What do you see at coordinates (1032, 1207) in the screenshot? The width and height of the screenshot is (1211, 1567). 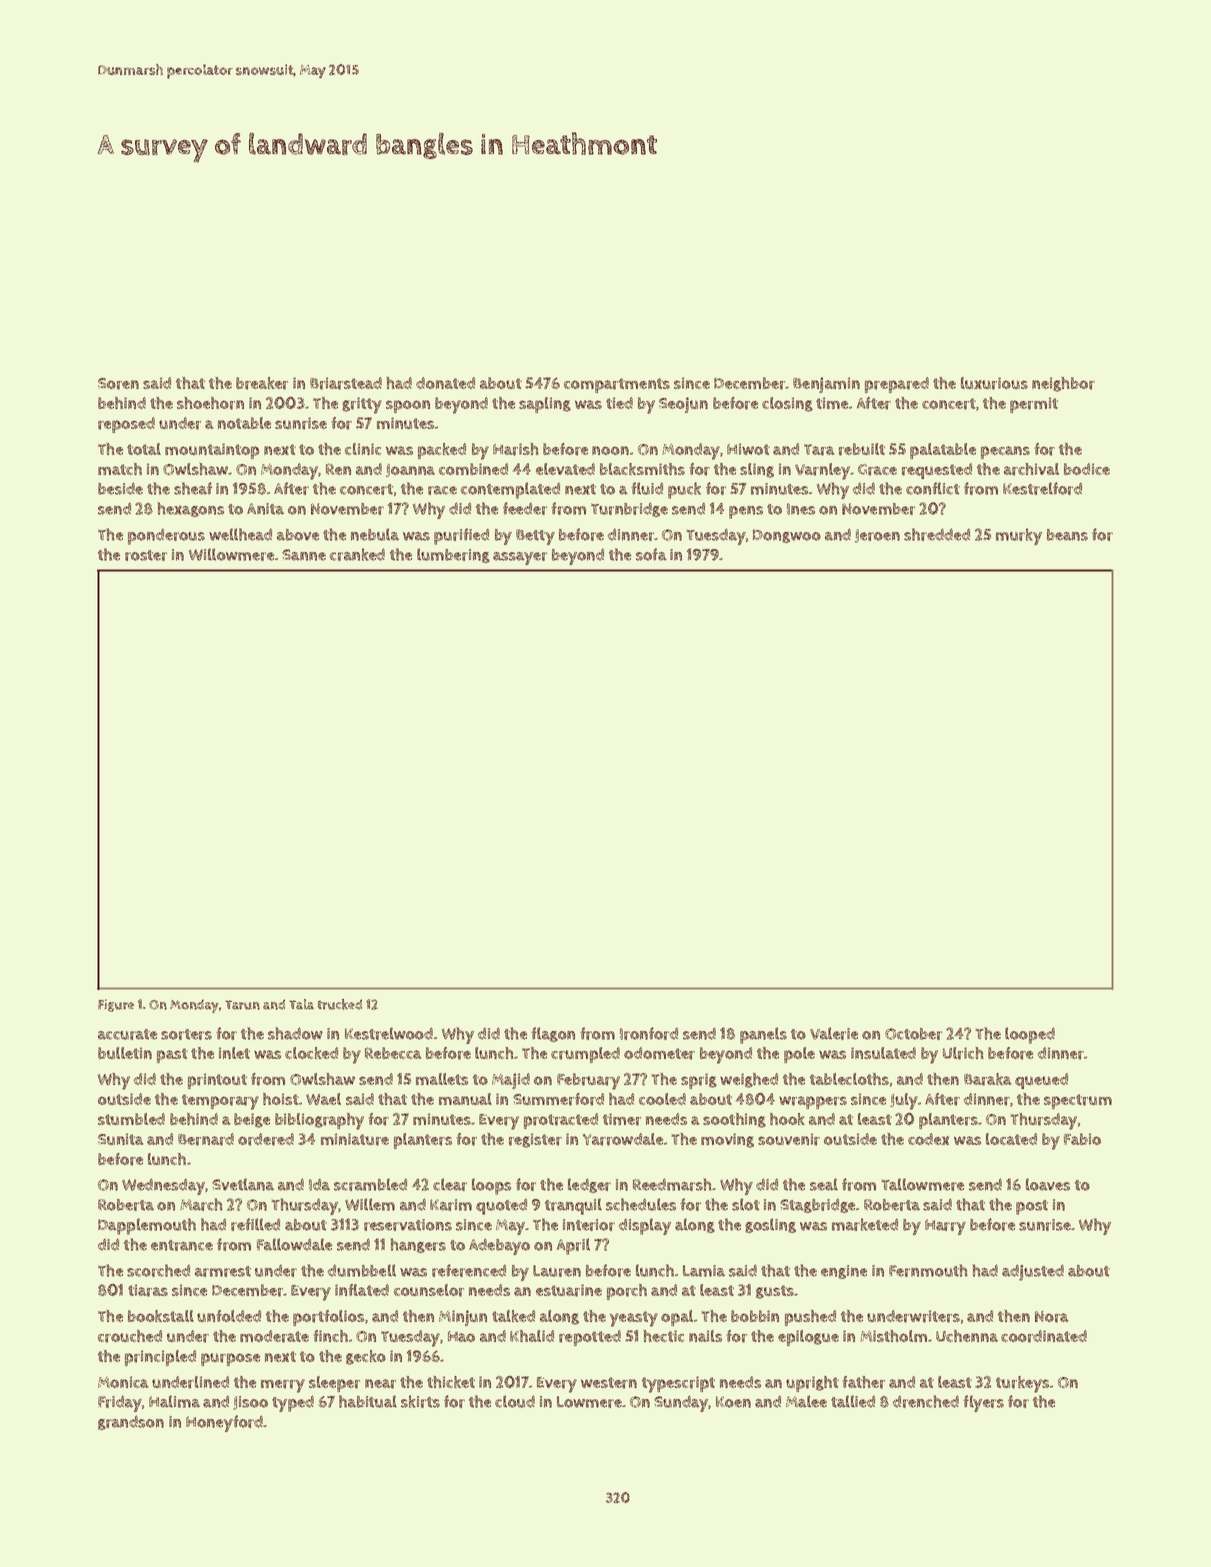 I see `post` at bounding box center [1032, 1207].
